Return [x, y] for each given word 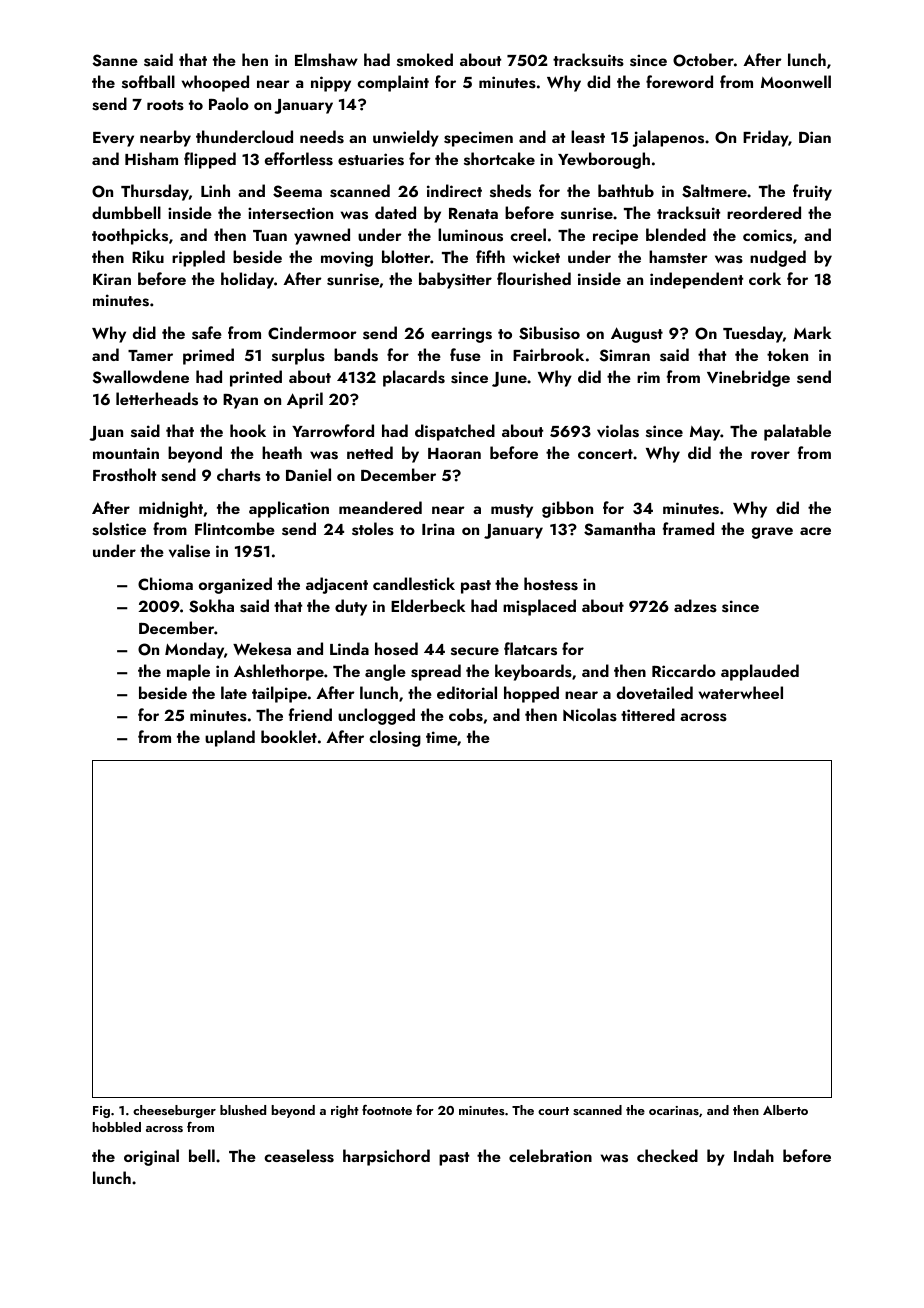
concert [605, 454]
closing [395, 738]
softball [148, 82]
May [705, 433]
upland [230, 738]
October [703, 60]
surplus [298, 356]
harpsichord [386, 1157]
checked [667, 1155]
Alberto [785, 1110]
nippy [331, 84]
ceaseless [299, 1156]
